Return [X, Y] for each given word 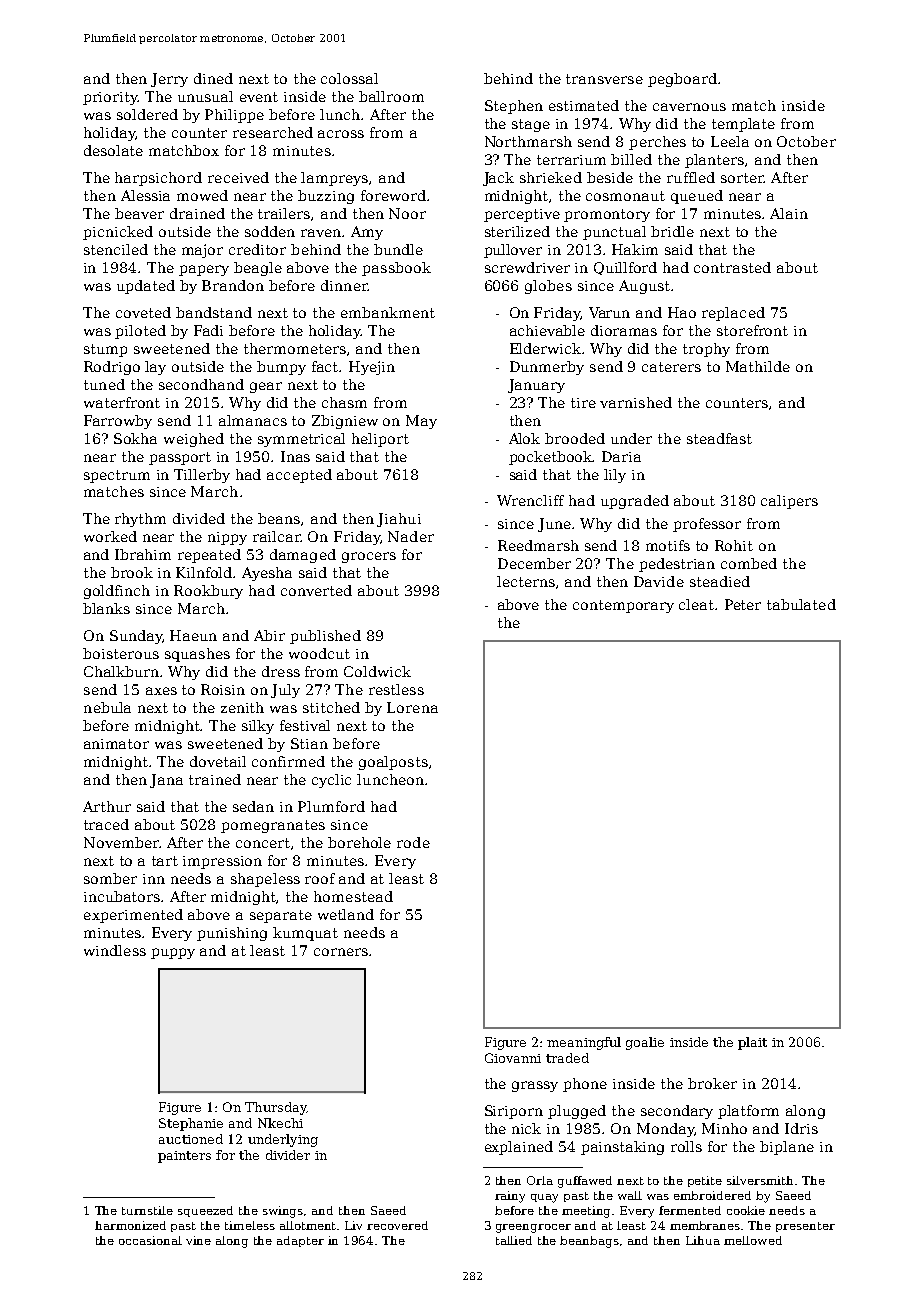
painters [184, 1157]
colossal [349, 78]
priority [110, 98]
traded [567, 1058]
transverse [604, 79]
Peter [743, 604]
